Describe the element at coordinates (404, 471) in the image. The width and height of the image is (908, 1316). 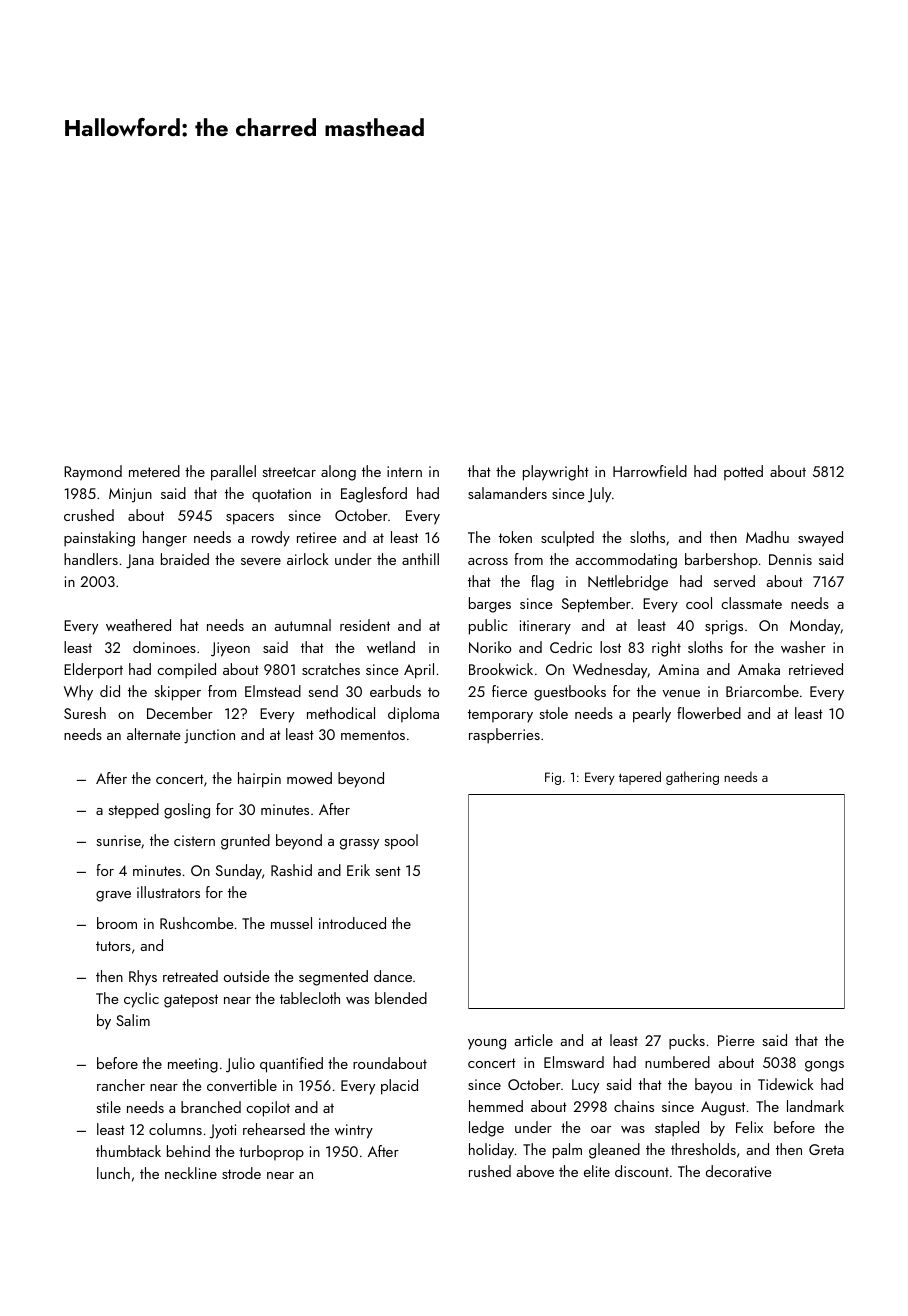
I see `intern` at that location.
